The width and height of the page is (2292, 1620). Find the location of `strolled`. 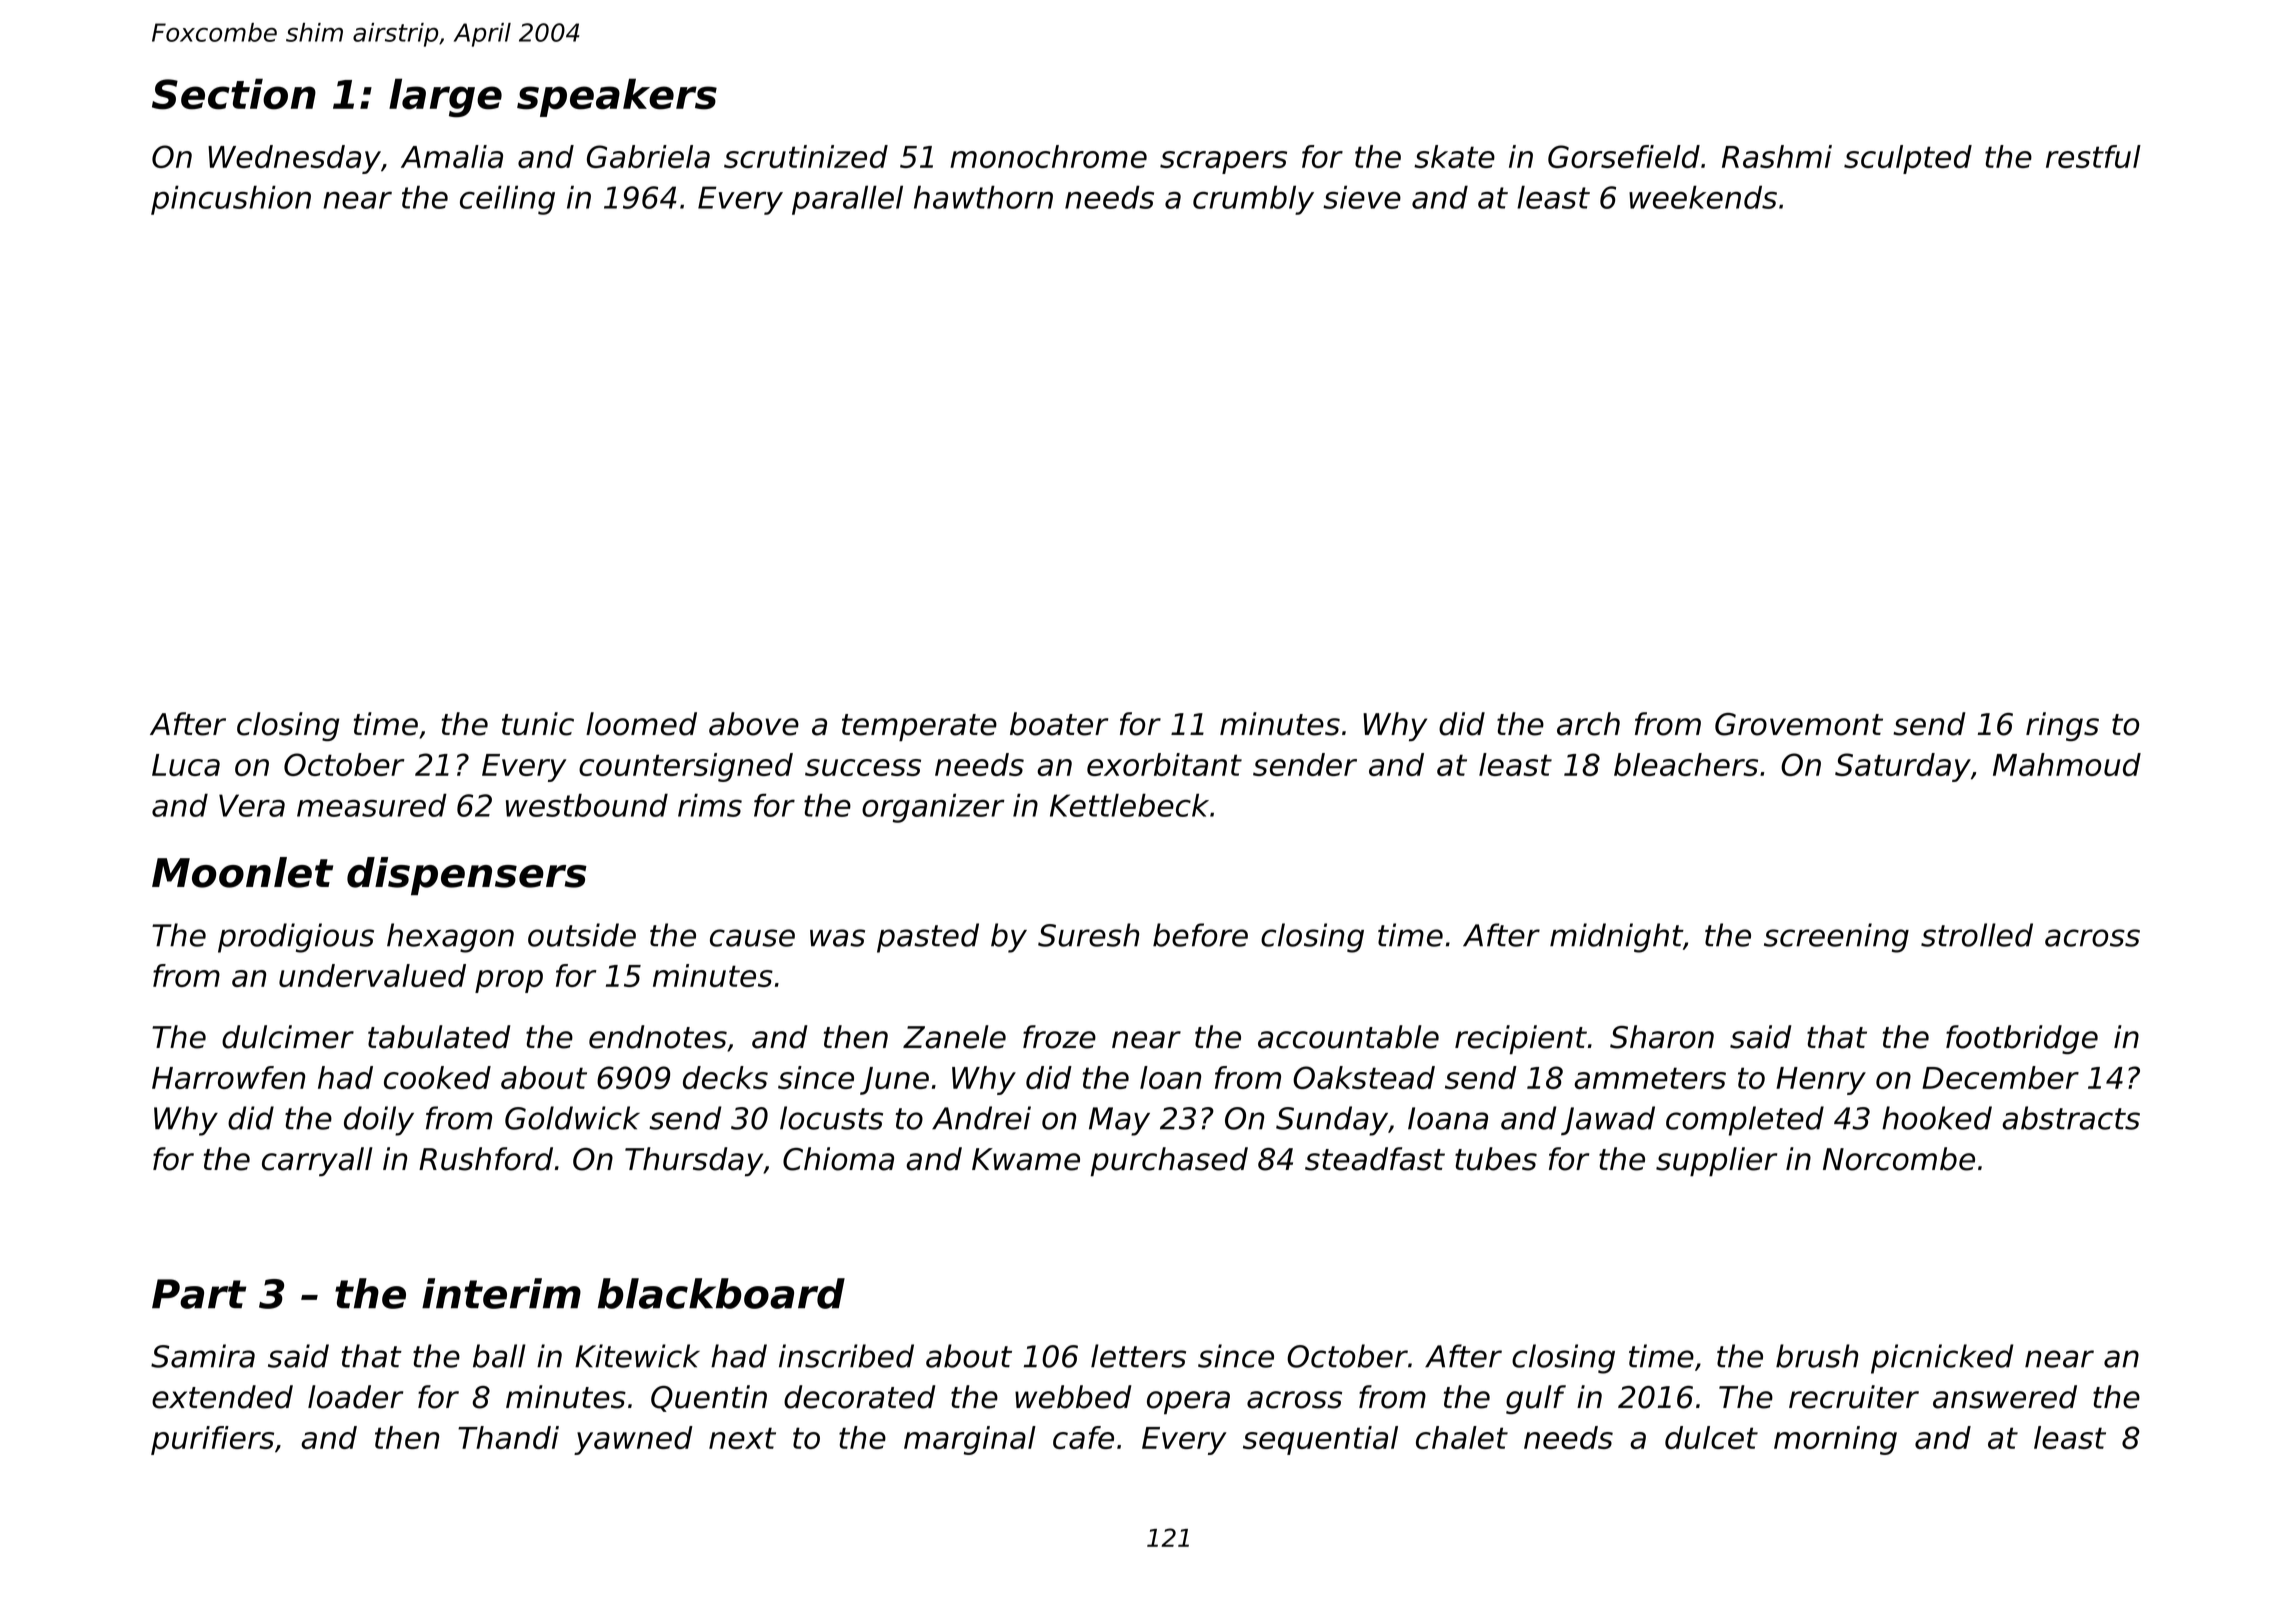

strolled is located at coordinates (1977, 935).
